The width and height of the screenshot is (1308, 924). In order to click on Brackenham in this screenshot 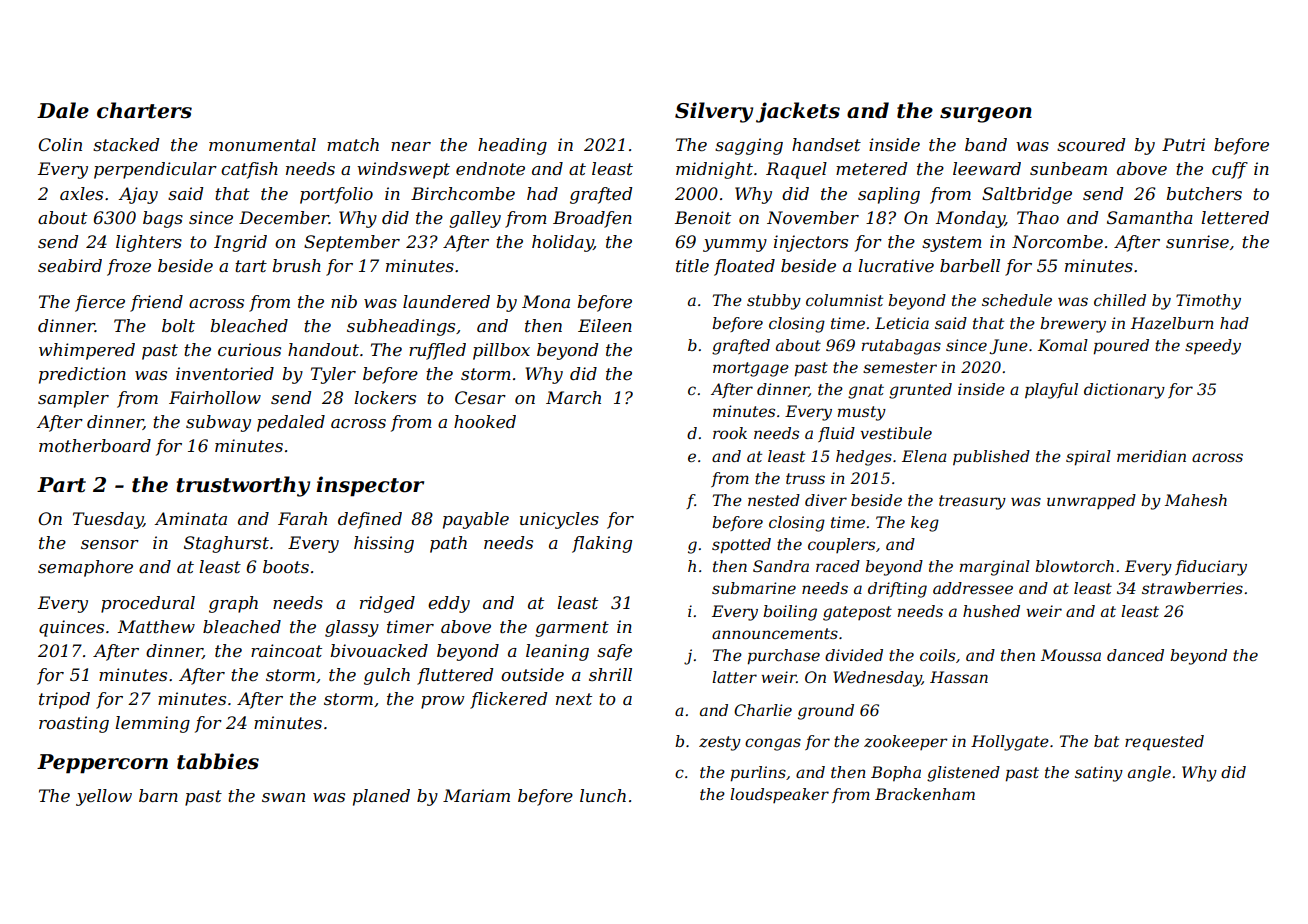, I will do `click(925, 794)`.
